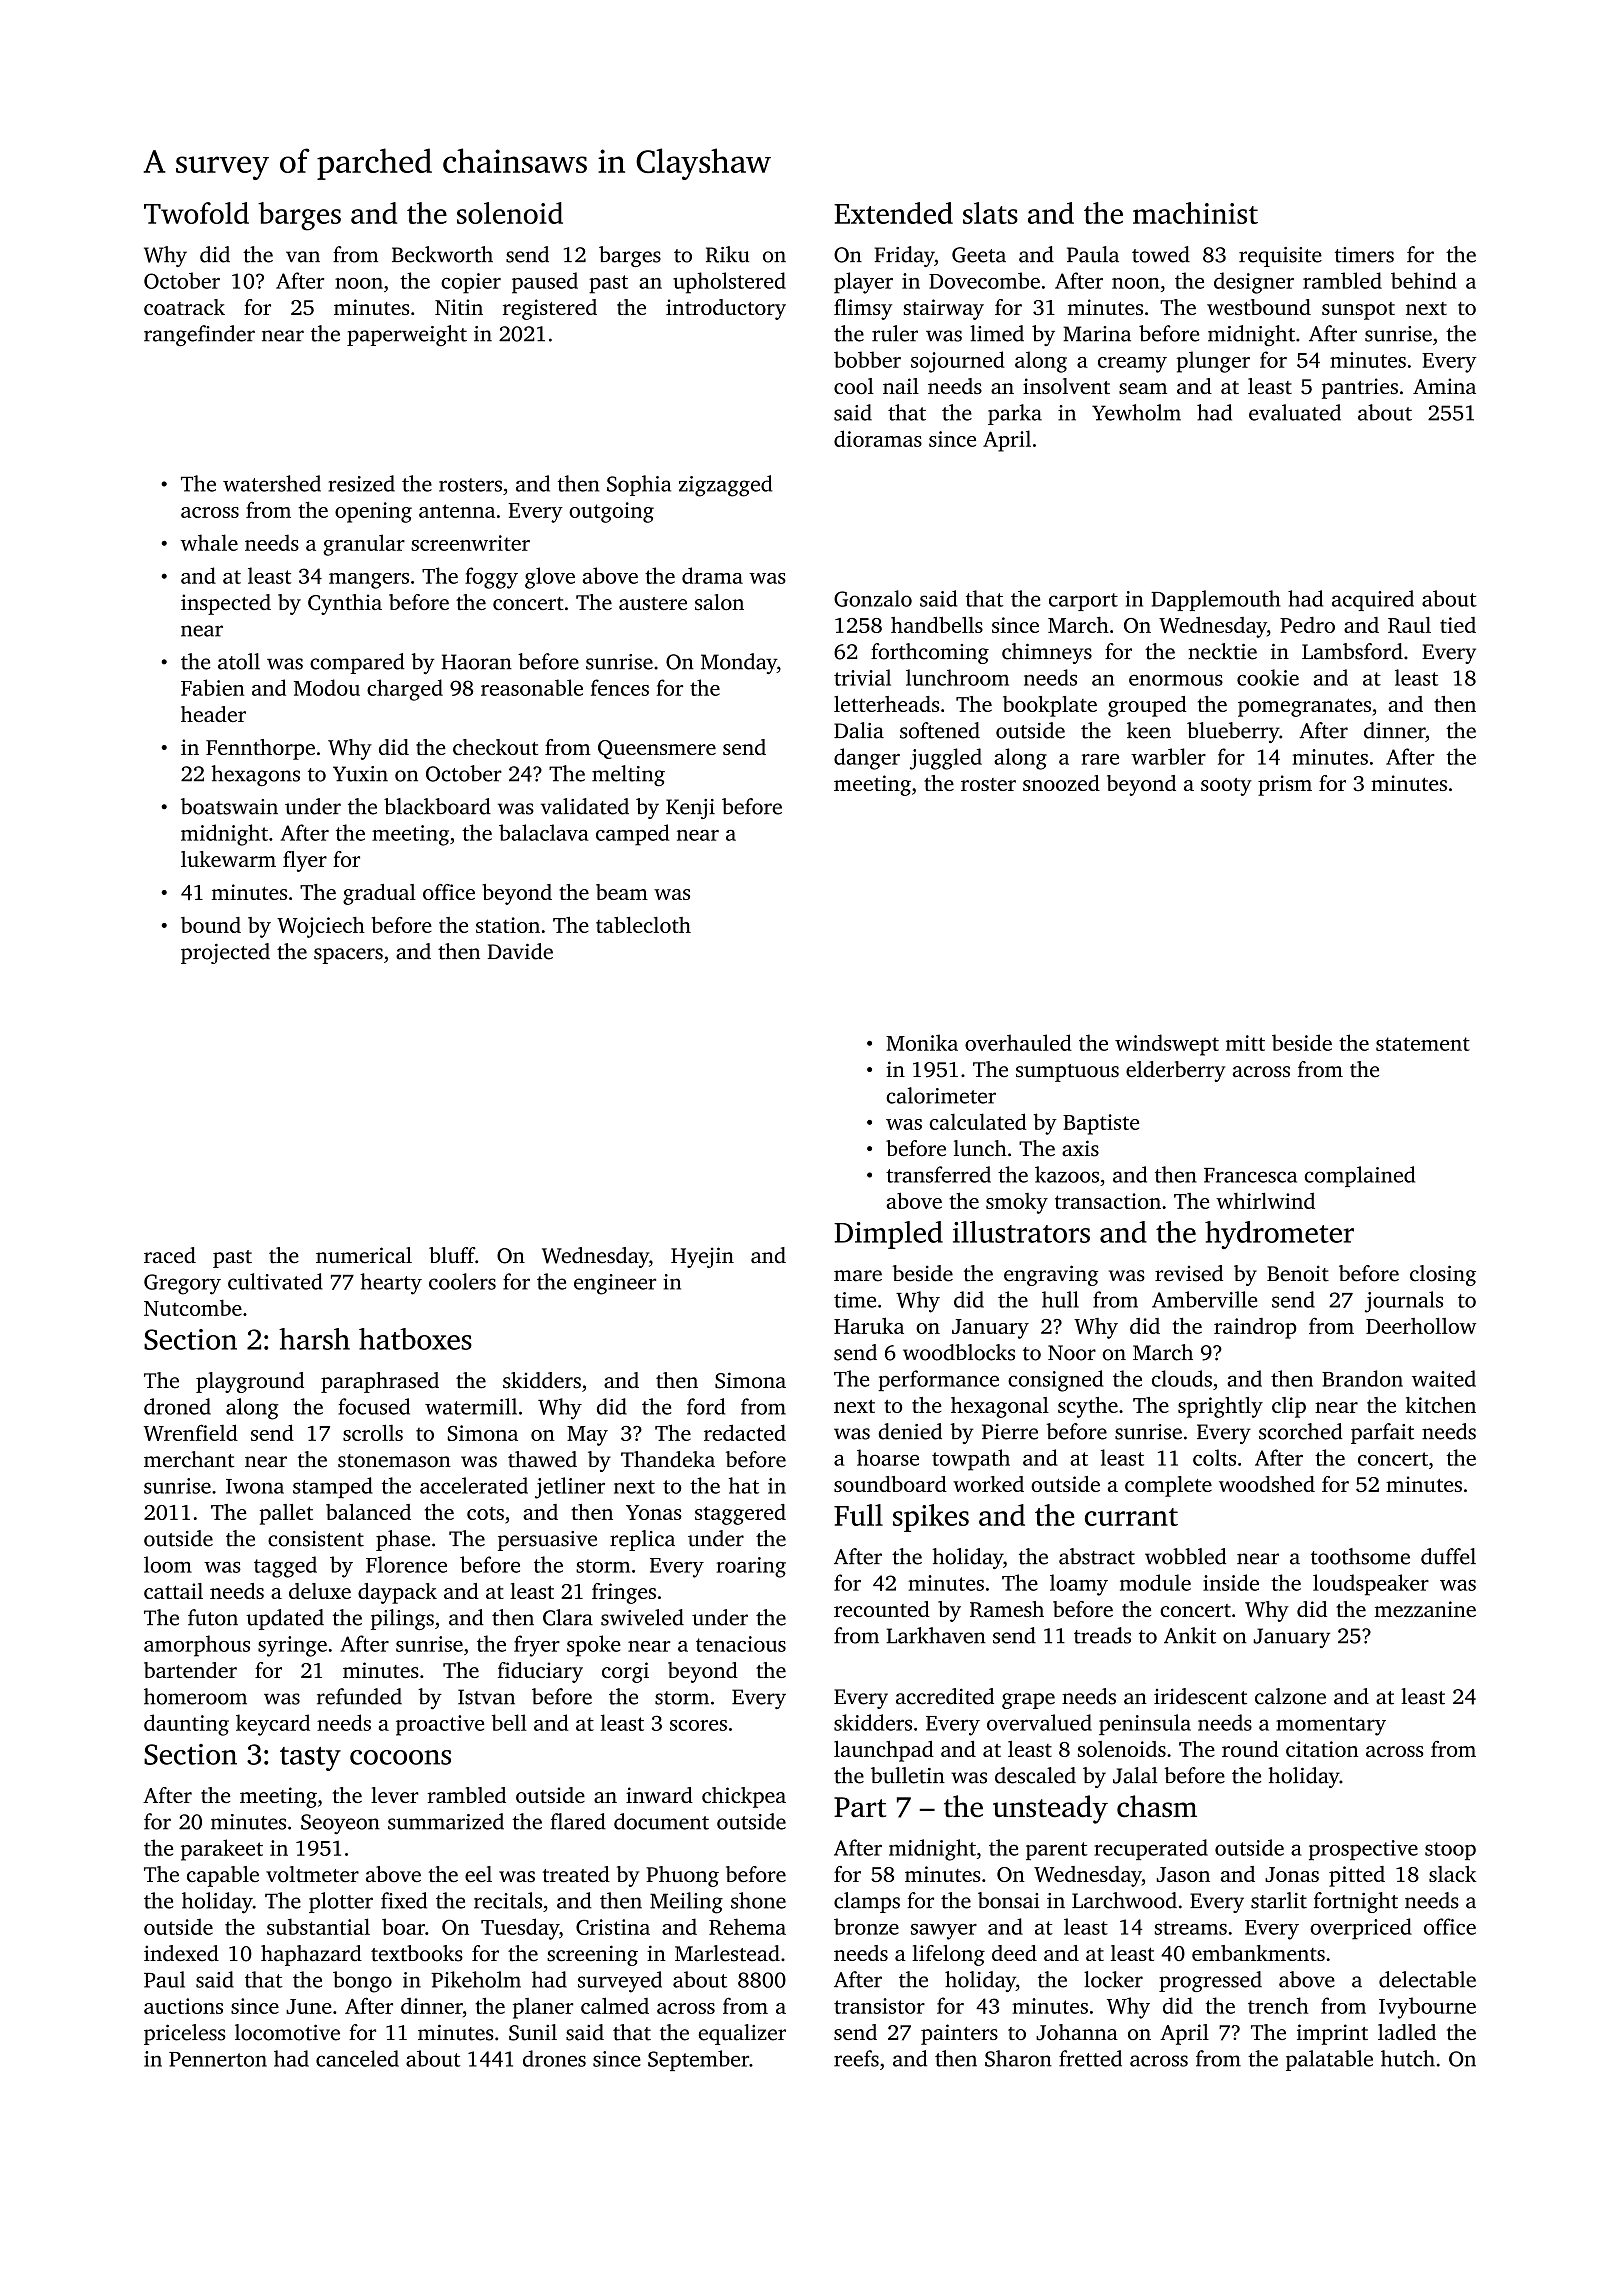 Image resolution: width=1620 pixels, height=2292 pixels. Describe the element at coordinates (225, 953) in the image. I see `projected` at that location.
